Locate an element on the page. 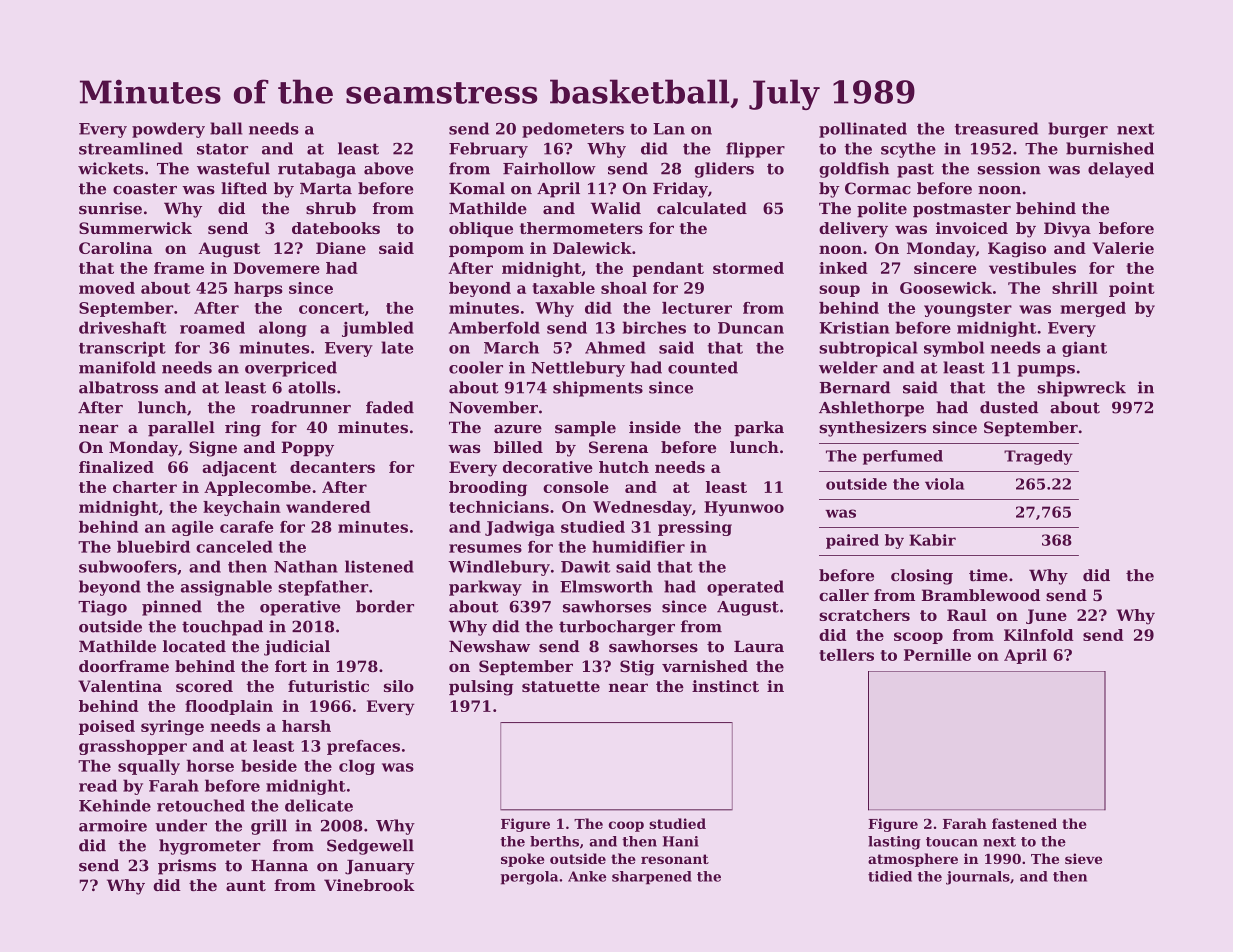  stator is located at coordinates (222, 149).
